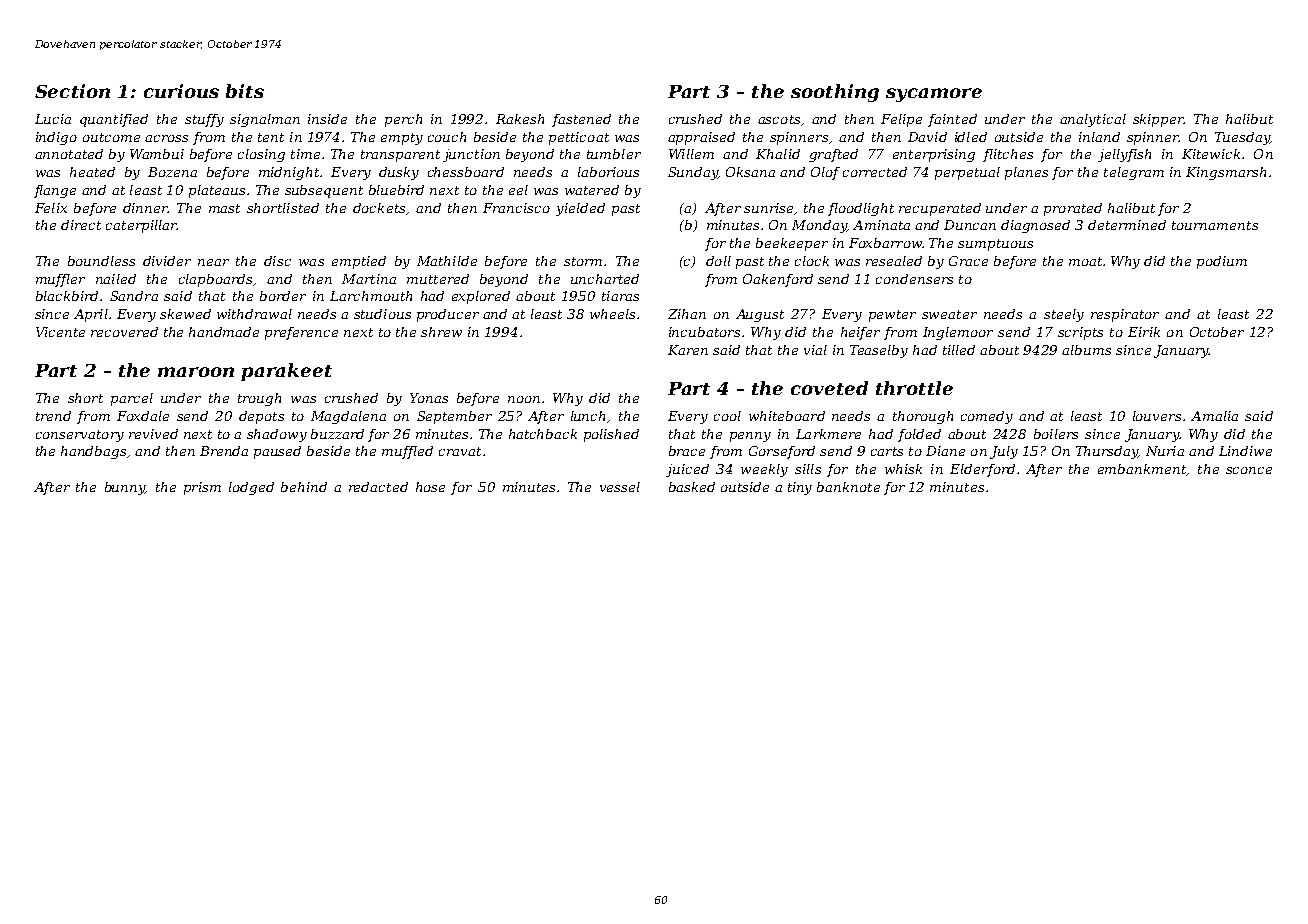  I want to click on handbags, so click(93, 452).
